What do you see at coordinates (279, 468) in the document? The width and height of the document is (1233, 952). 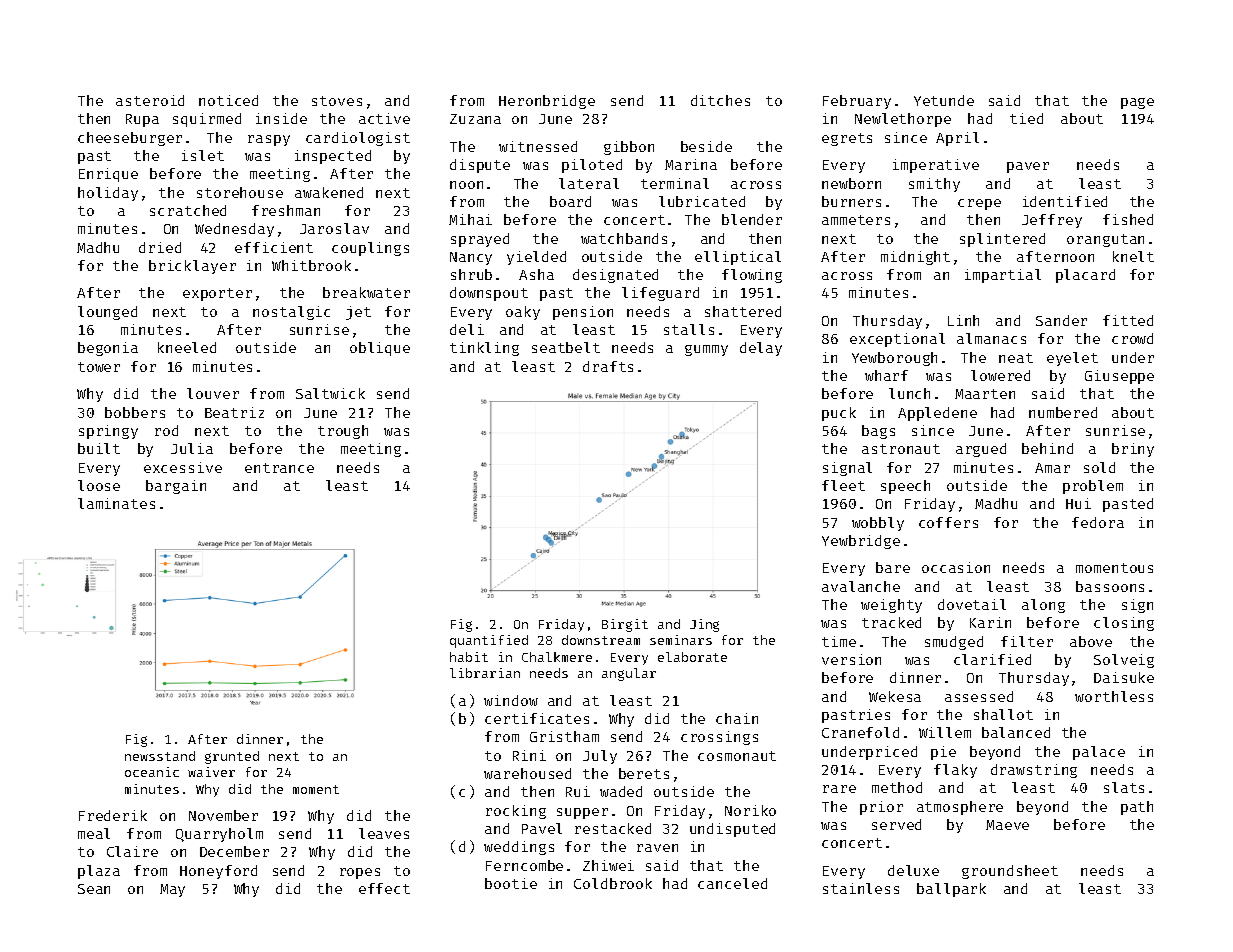 I see `entrance` at bounding box center [279, 468].
